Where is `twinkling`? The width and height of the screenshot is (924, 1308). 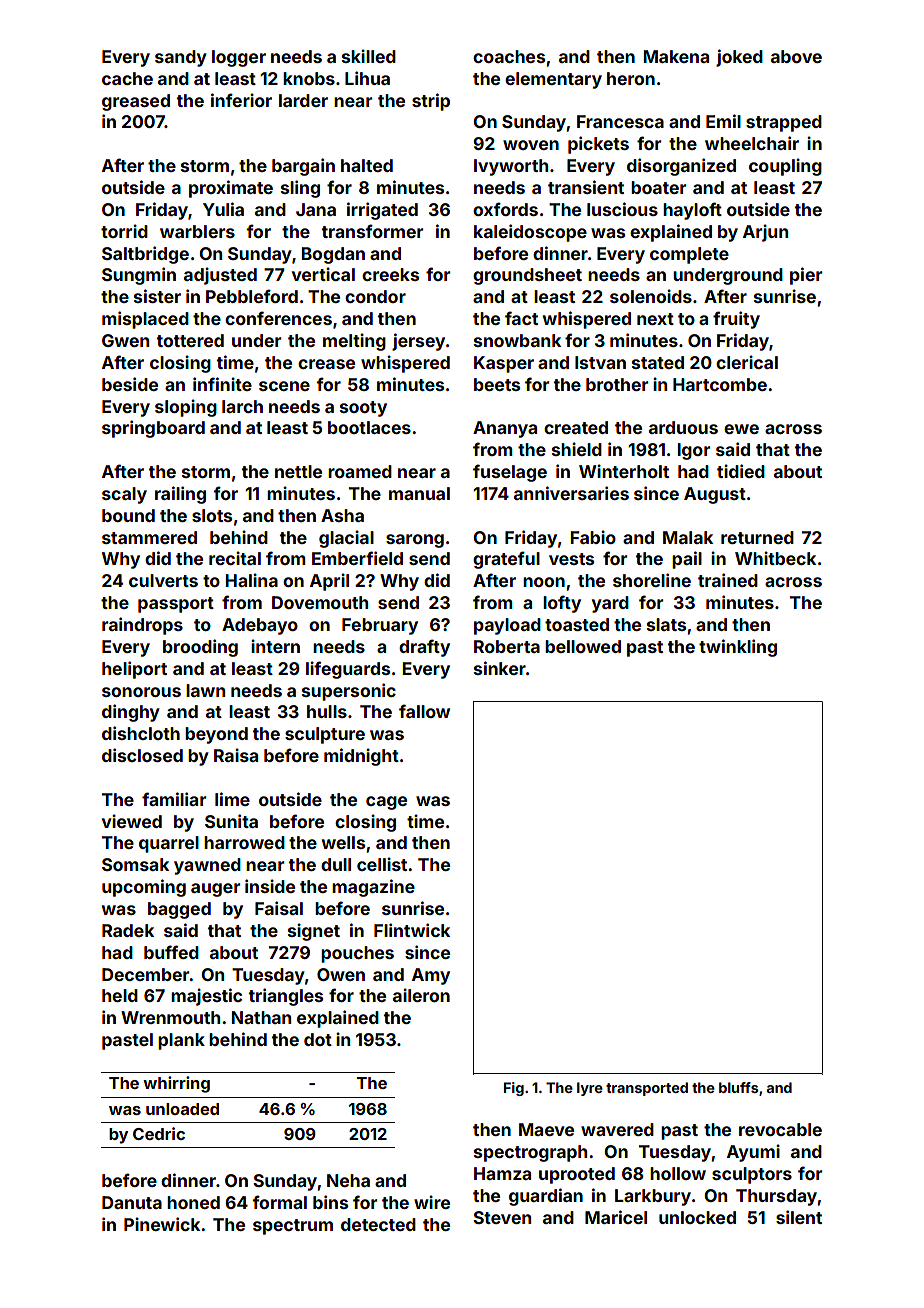
twinkling is located at coordinates (738, 648).
